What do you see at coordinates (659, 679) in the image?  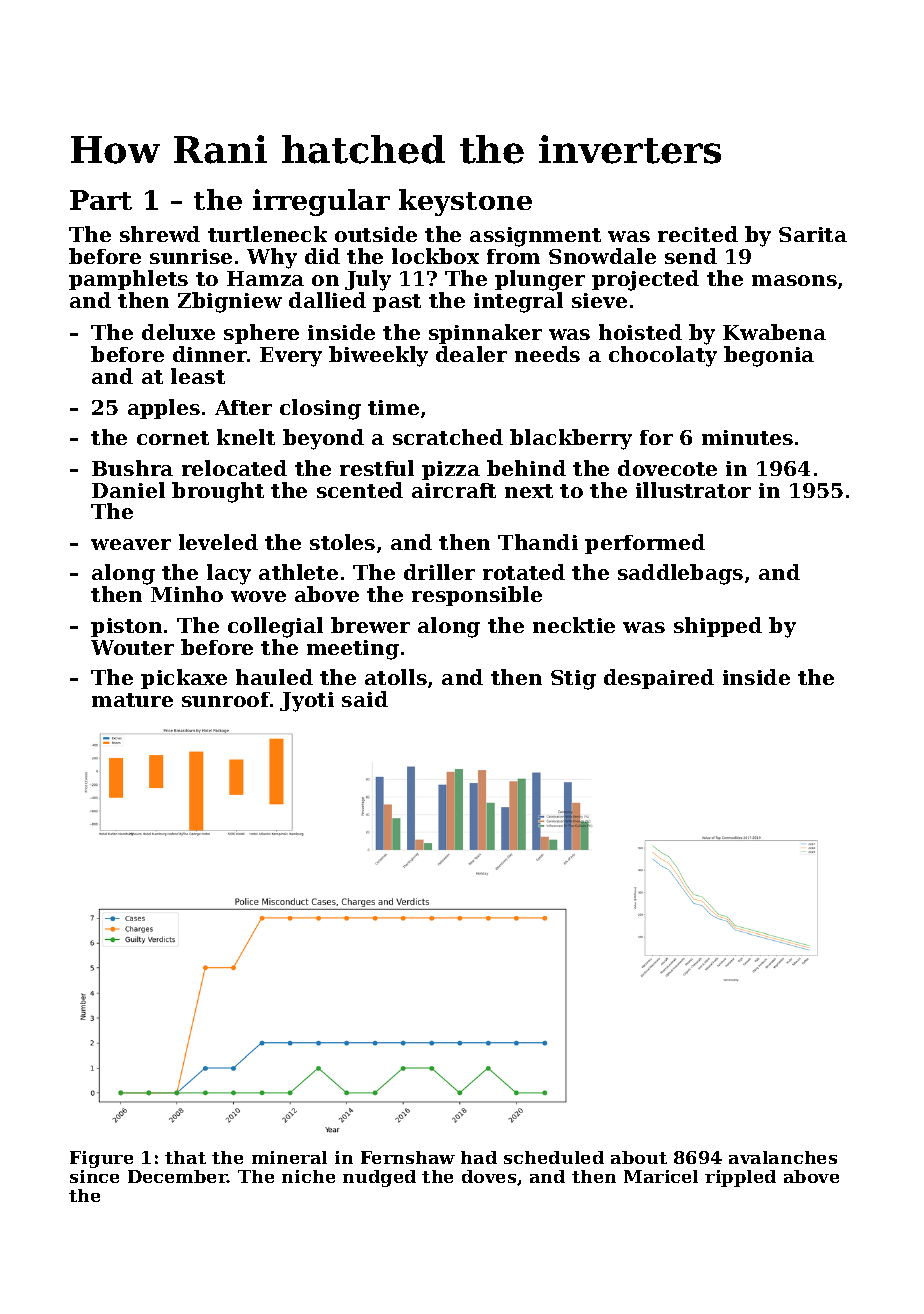 I see `despaired` at bounding box center [659, 679].
